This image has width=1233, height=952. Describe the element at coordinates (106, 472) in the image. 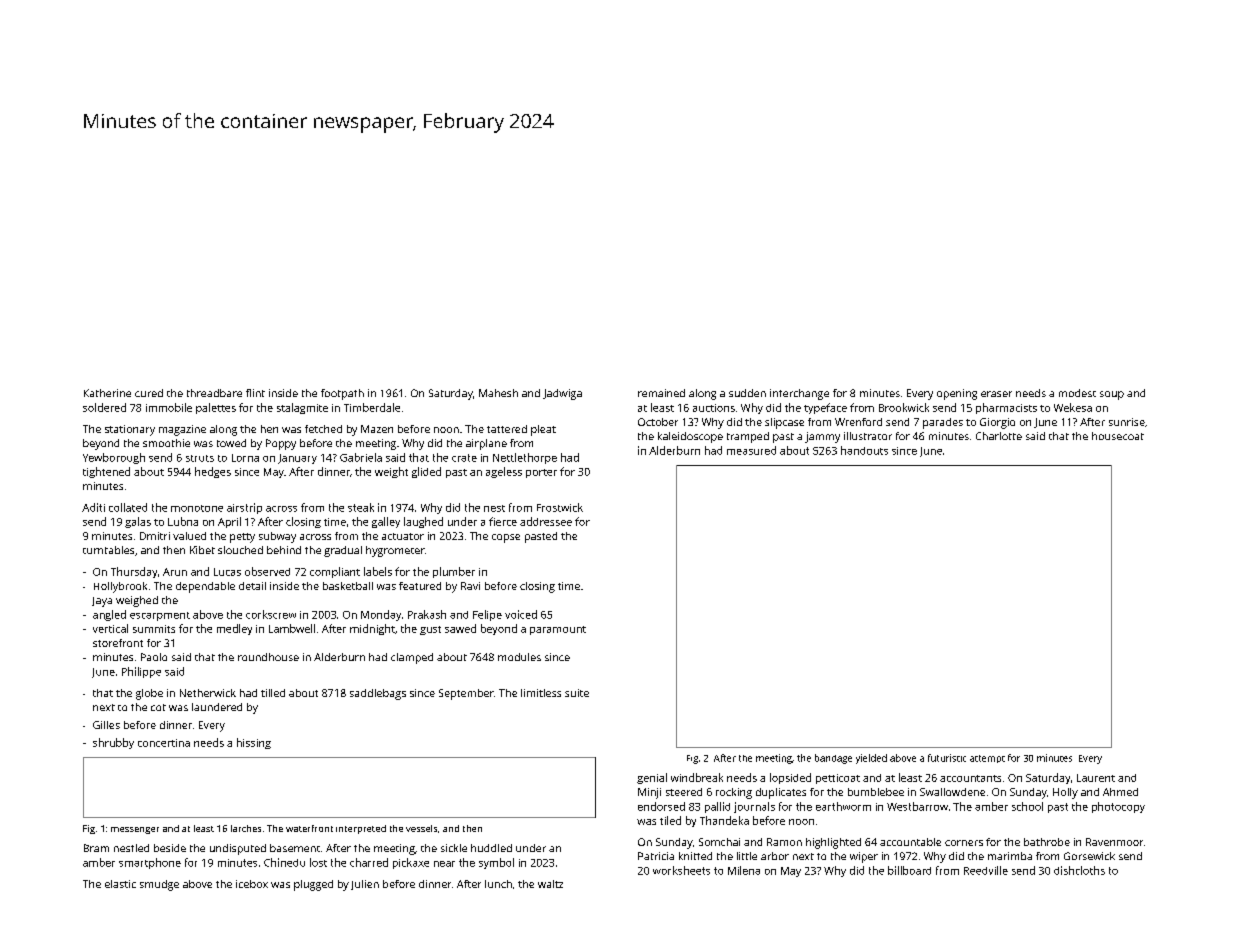

I see `tightened` at that location.
